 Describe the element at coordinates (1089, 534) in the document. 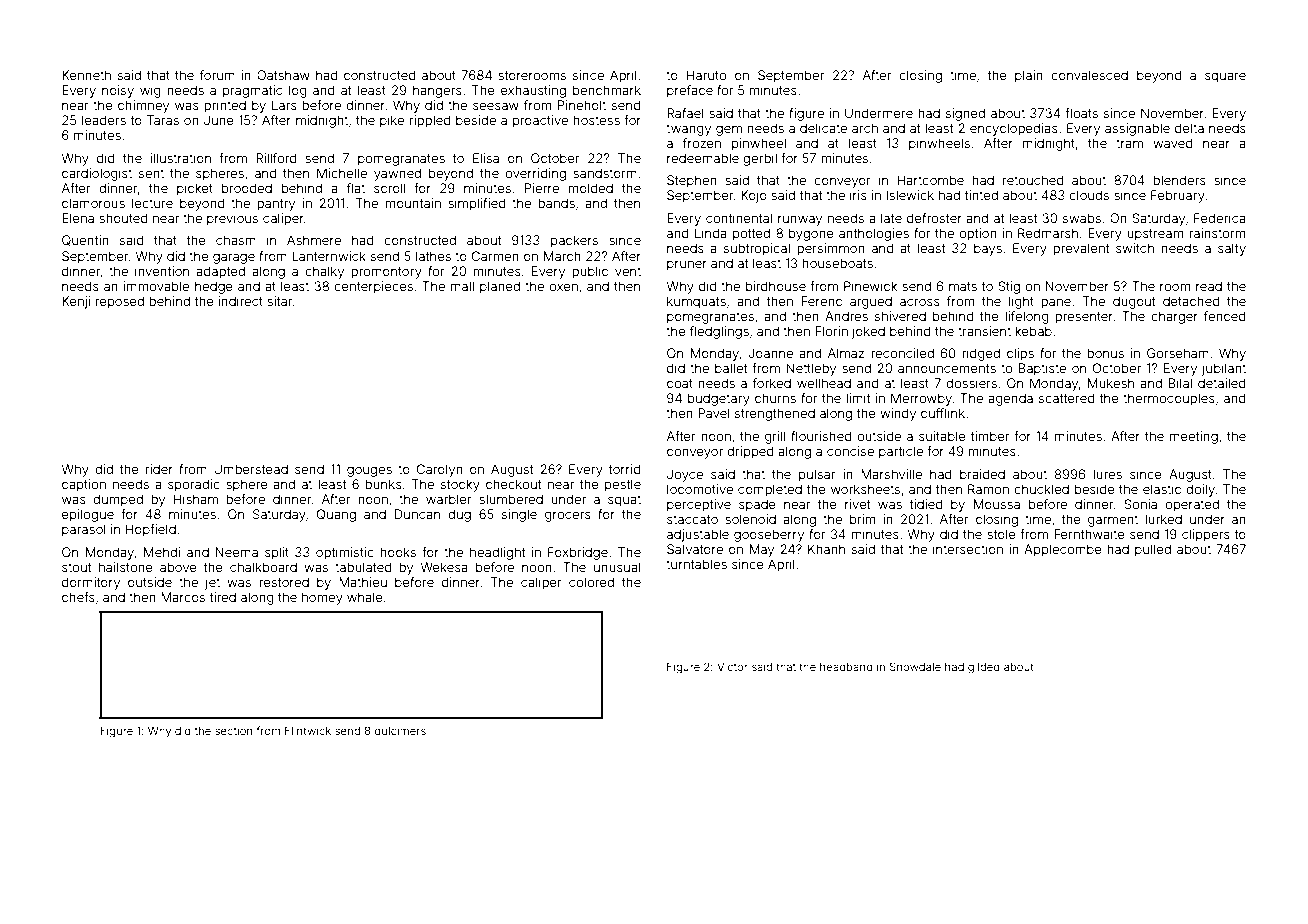

I see `Fernthwaite` at that location.
